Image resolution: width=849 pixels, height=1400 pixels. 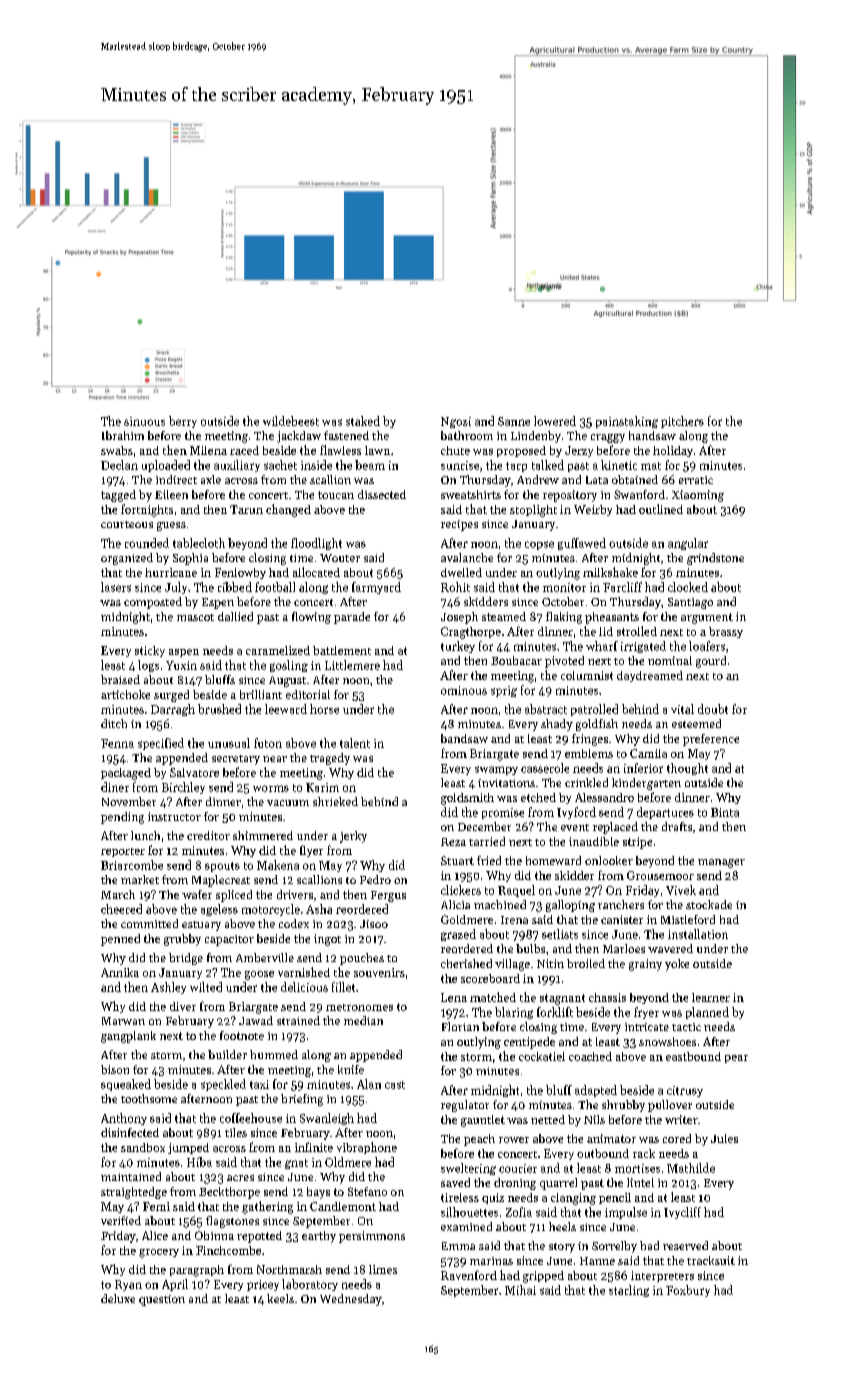 I want to click on grubby, so click(x=182, y=940).
